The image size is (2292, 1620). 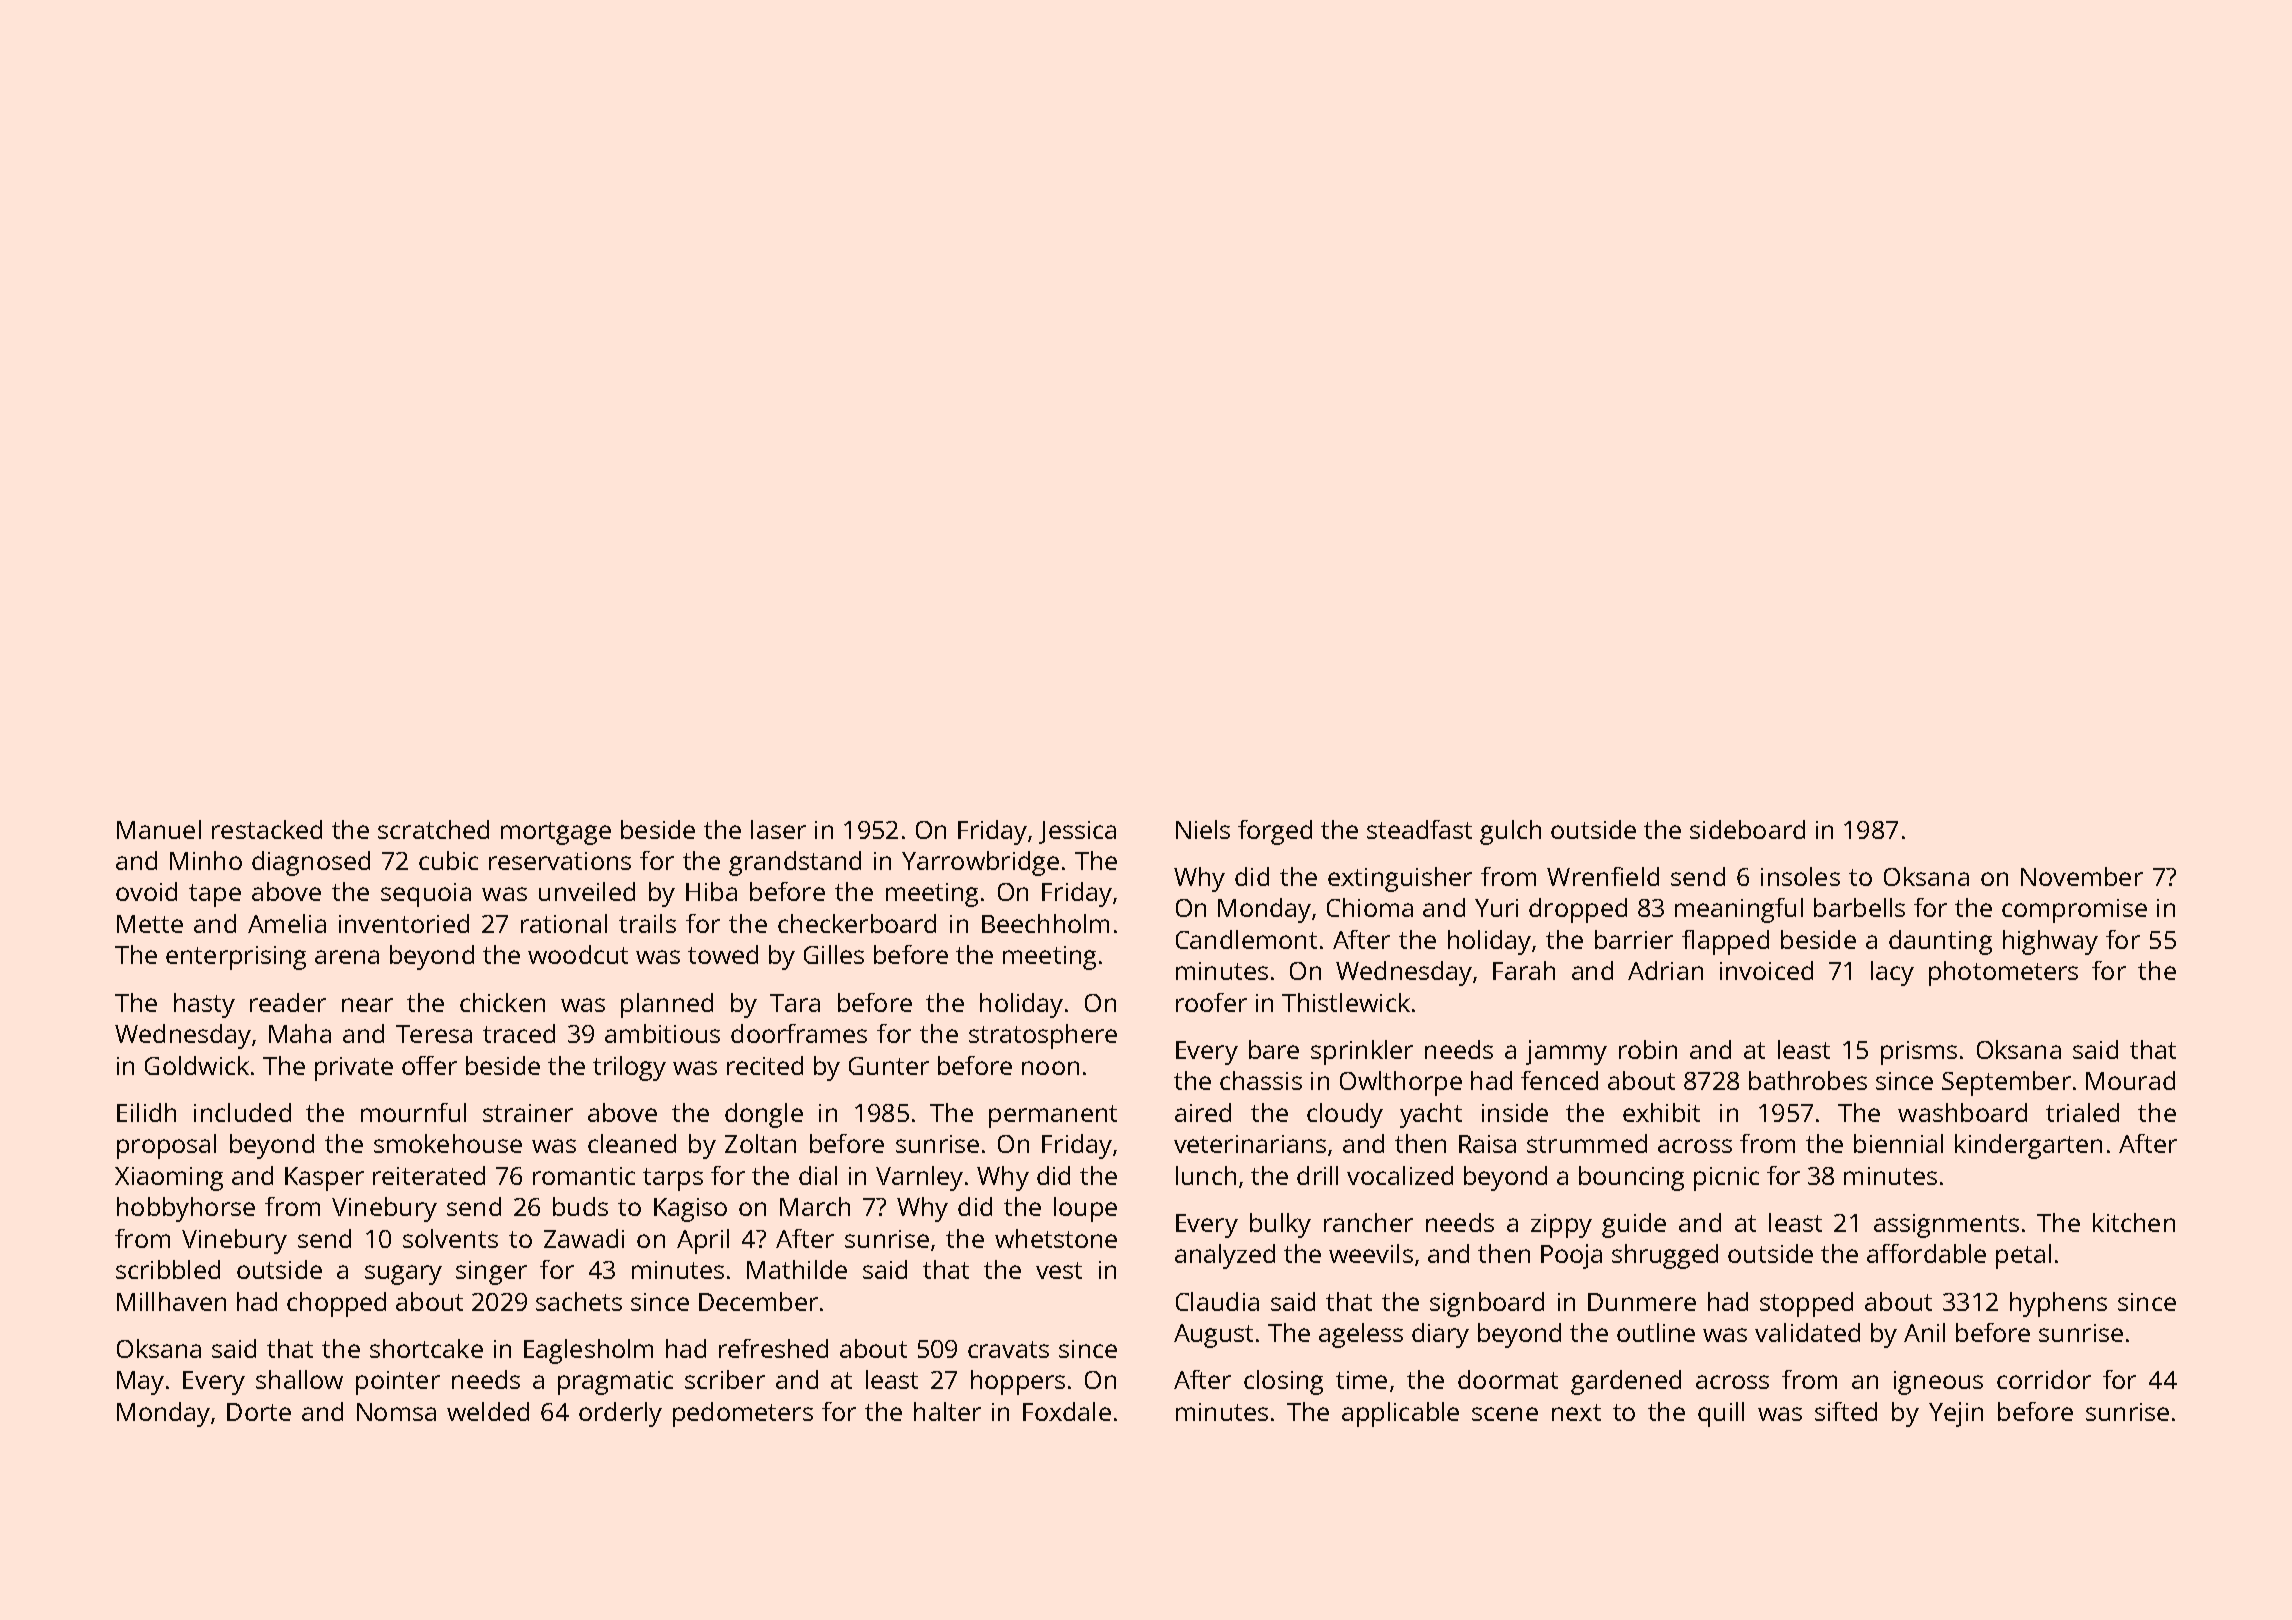 I want to click on laser, so click(x=778, y=829).
